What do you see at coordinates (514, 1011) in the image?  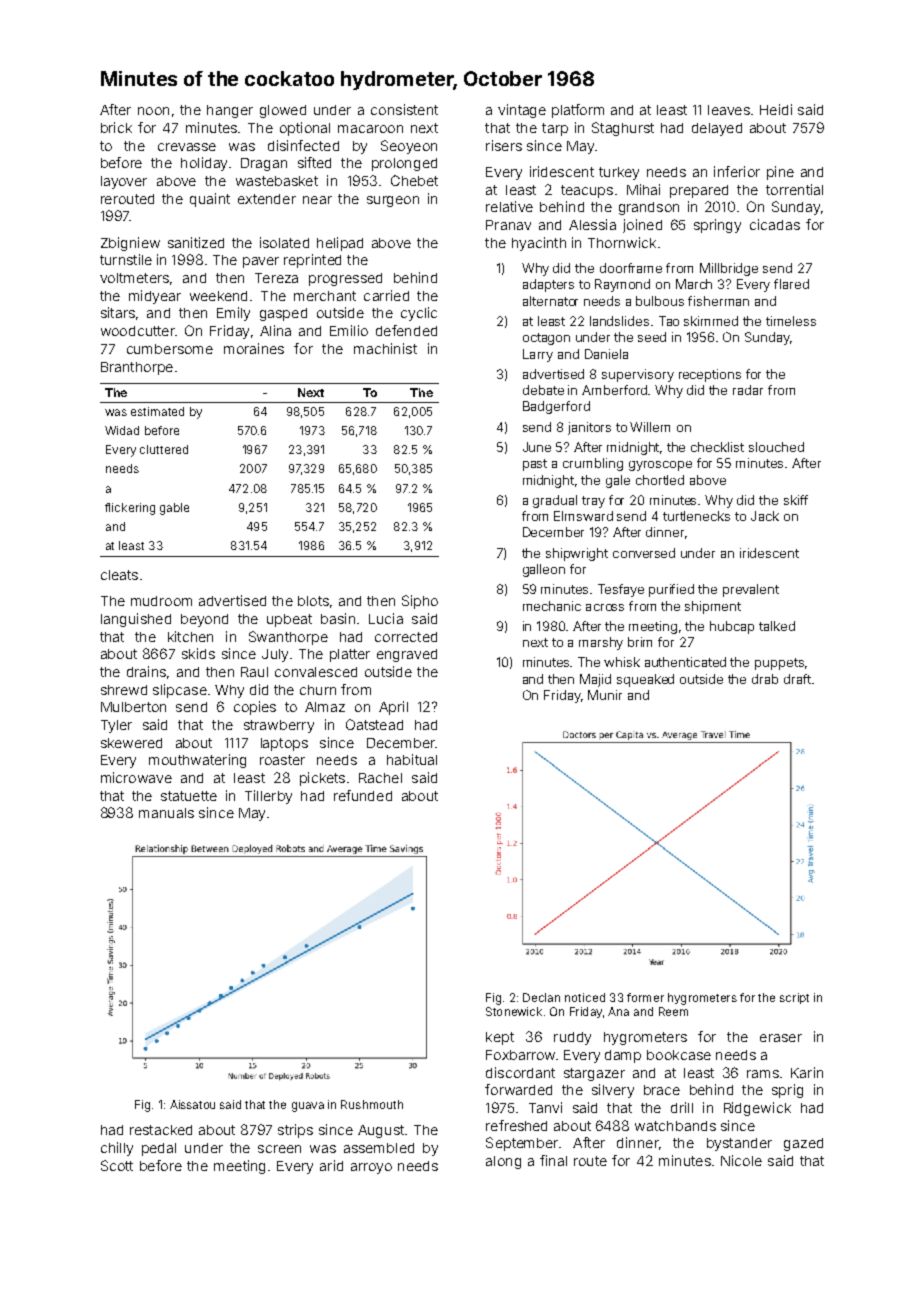 I see `Stonewick` at bounding box center [514, 1011].
